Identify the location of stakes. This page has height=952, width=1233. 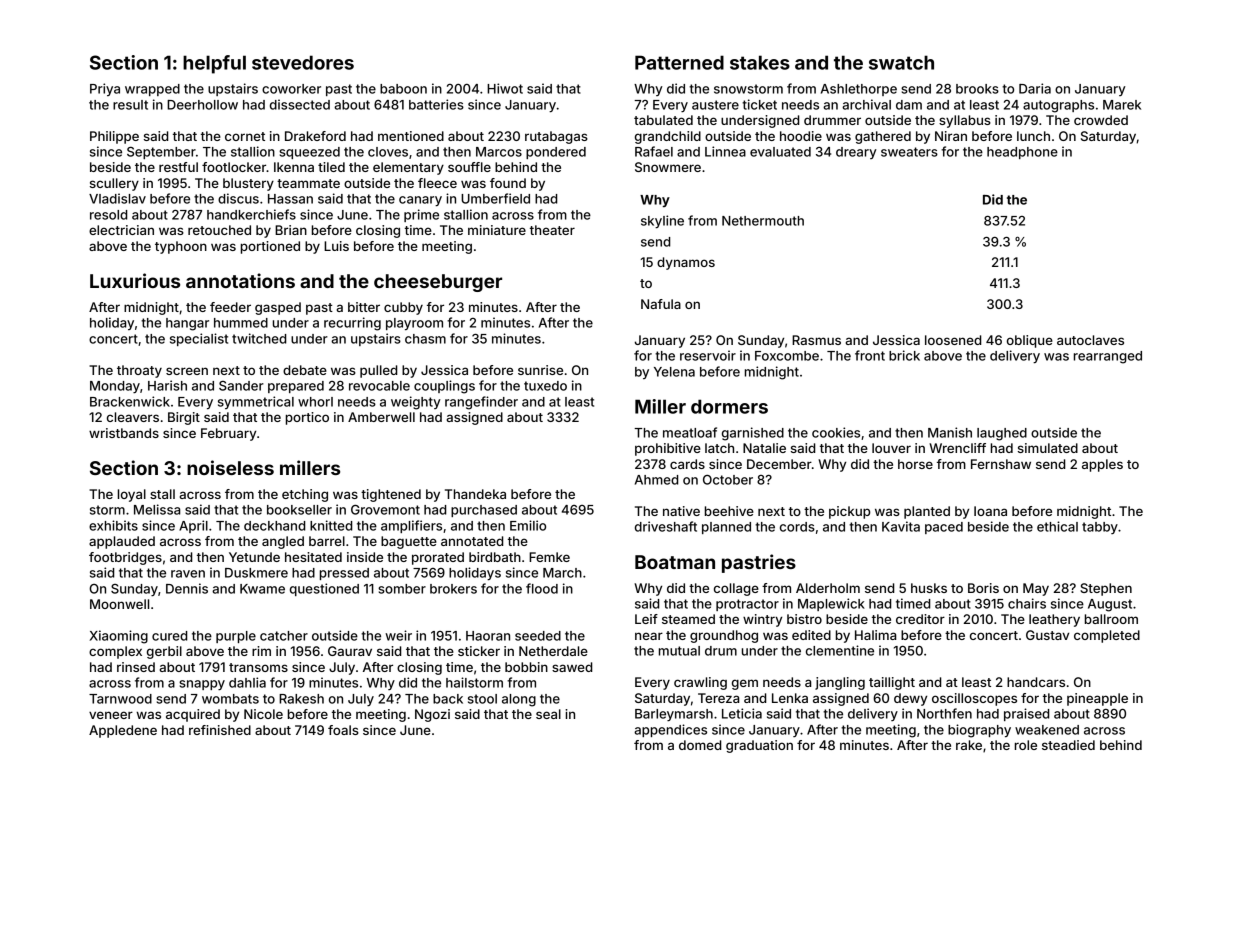
(760, 62).
